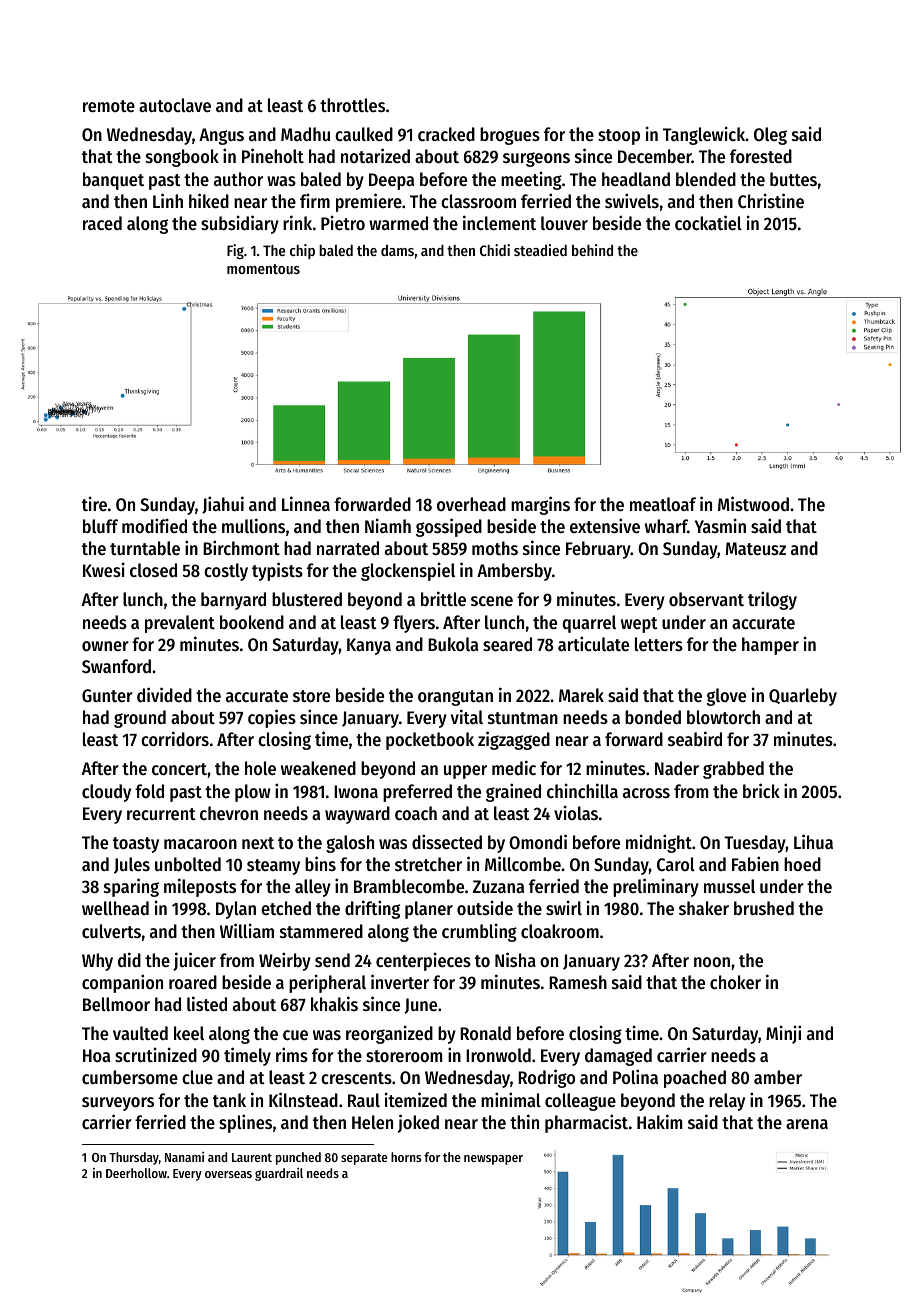 This screenshot has width=924, height=1314. What do you see at coordinates (772, 600) in the screenshot?
I see `trilogy` at bounding box center [772, 600].
